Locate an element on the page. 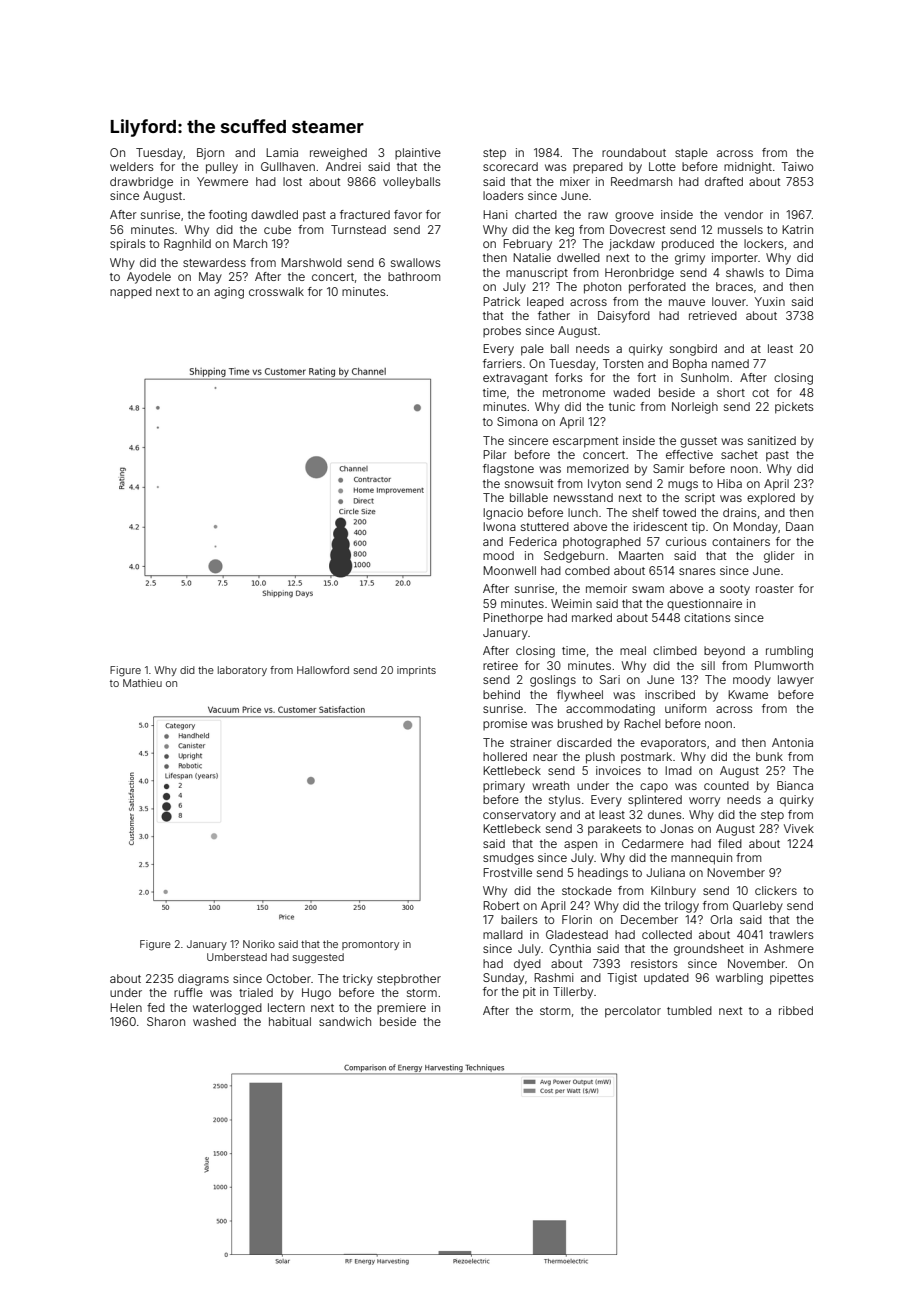  Bopha is located at coordinates (690, 364).
